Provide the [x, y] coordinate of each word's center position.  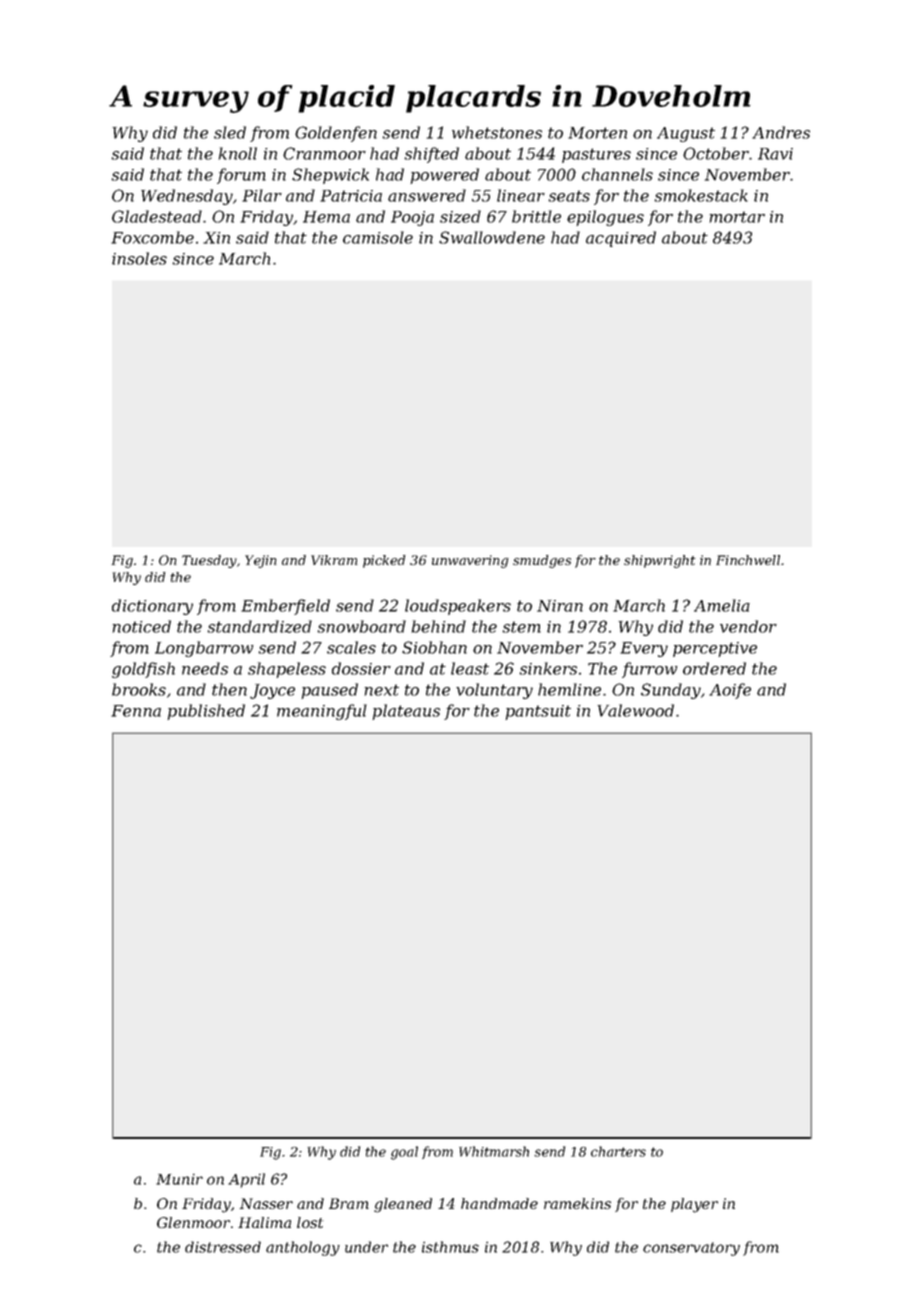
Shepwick [330, 176]
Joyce [272, 691]
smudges [542, 561]
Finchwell [748, 560]
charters [618, 1151]
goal [404, 1153]
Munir [179, 1179]
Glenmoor [193, 1222]
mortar [737, 217]
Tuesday [209, 561]
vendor [748, 626]
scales [351, 647]
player [694, 1205]
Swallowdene [492, 237]
